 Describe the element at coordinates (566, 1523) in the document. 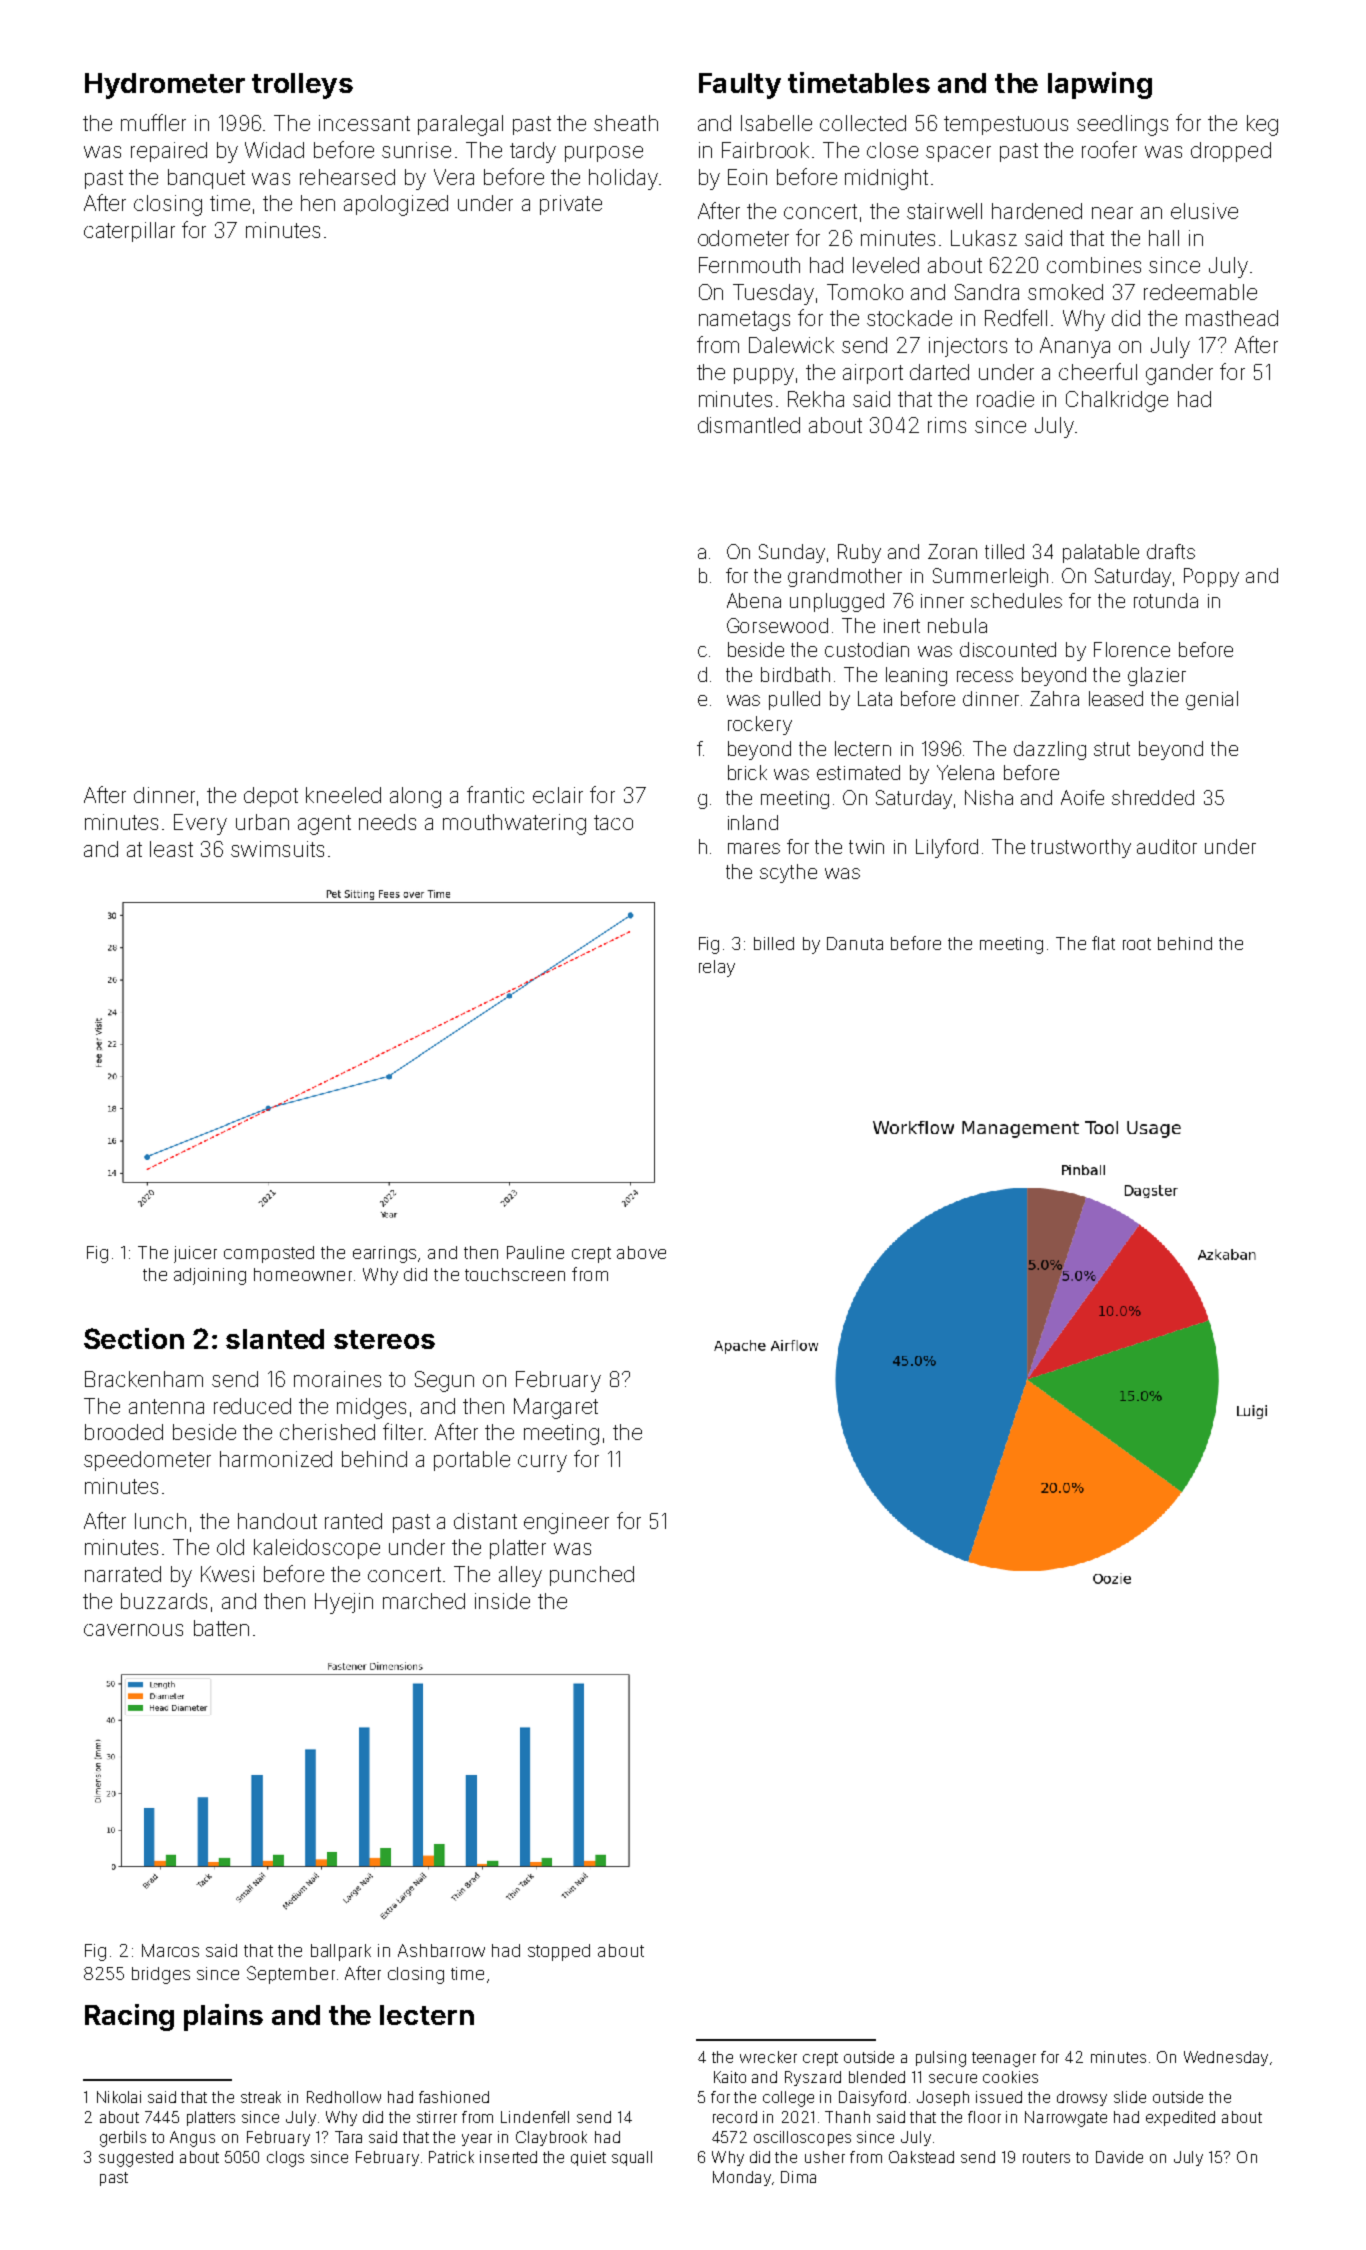

I see `engineer` at that location.
